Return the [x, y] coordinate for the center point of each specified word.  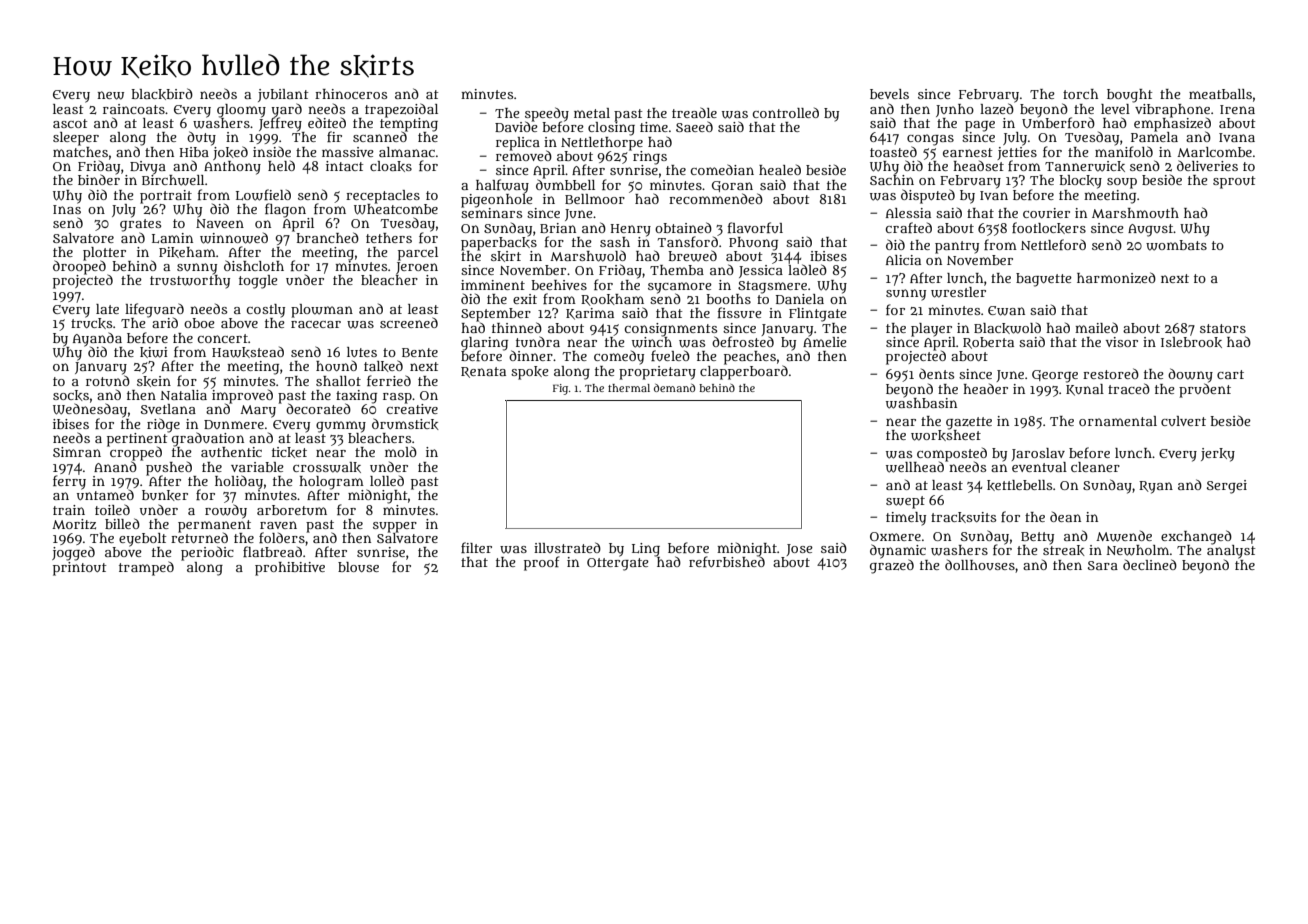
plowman [322, 311]
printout [80, 569]
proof [542, 563]
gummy [341, 426]
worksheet [946, 435]
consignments [670, 329]
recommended [716, 198]
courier [1046, 213]
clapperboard [744, 372]
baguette [1044, 280]
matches [80, 152]
